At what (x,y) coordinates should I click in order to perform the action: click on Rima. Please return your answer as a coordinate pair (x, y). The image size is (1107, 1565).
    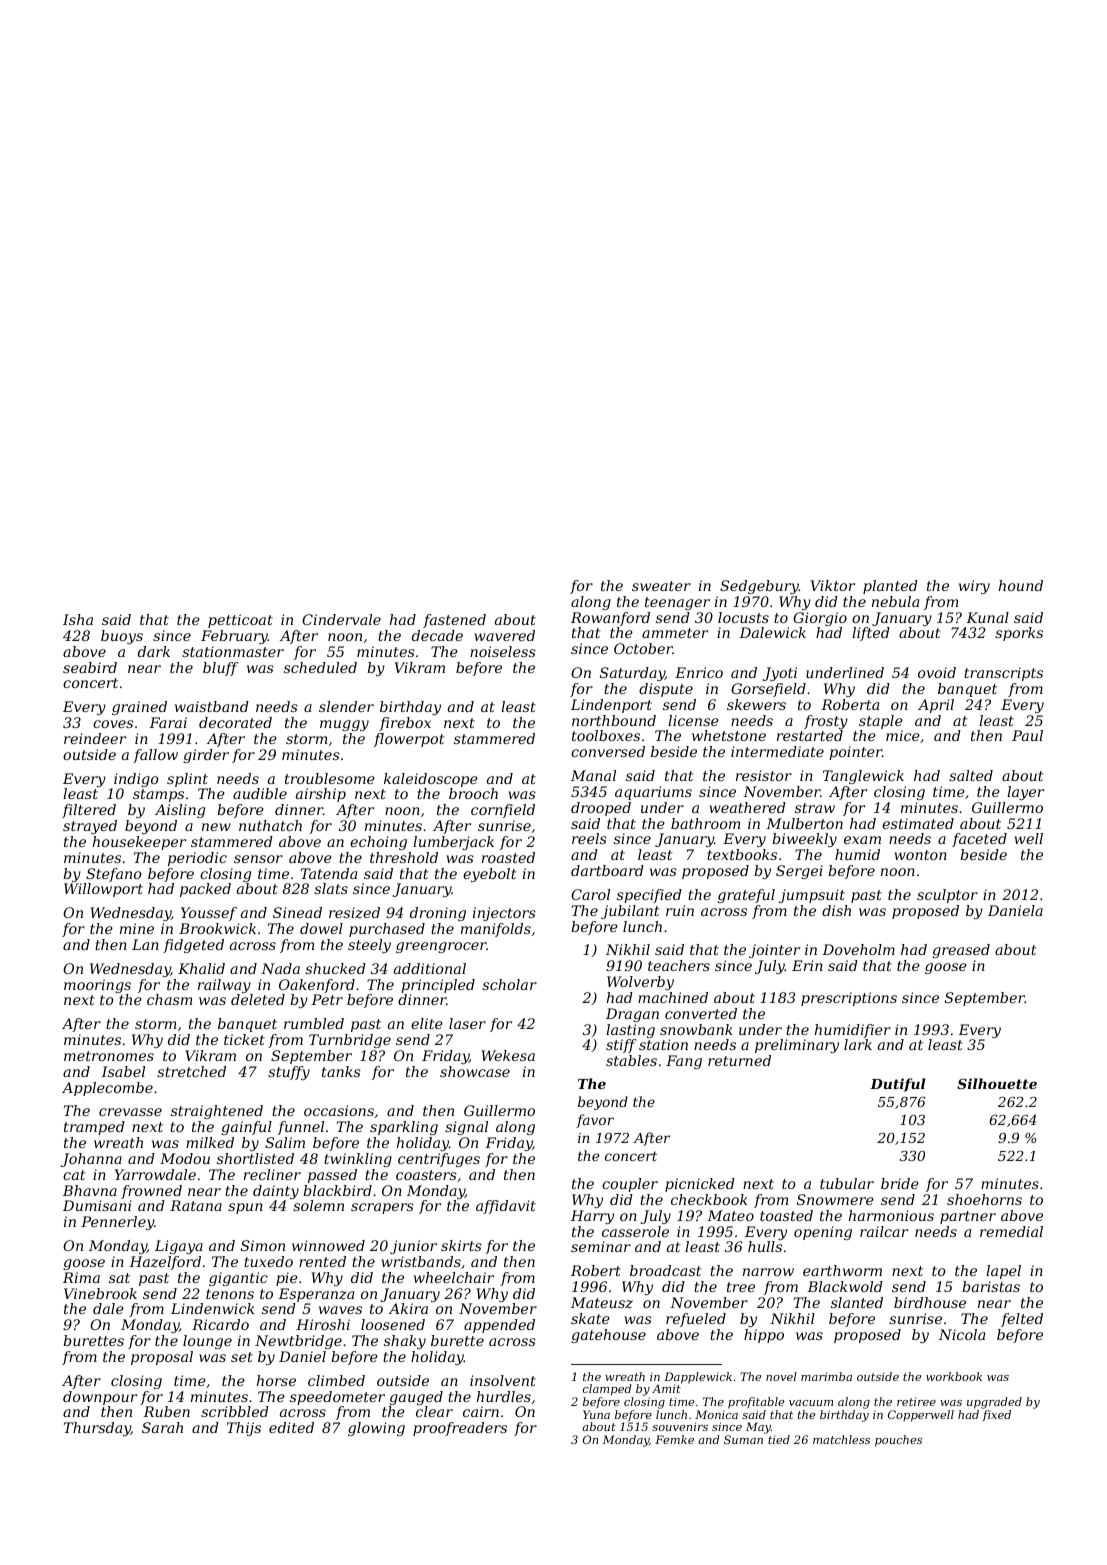
    Looking at the image, I should click on (81, 1277).
